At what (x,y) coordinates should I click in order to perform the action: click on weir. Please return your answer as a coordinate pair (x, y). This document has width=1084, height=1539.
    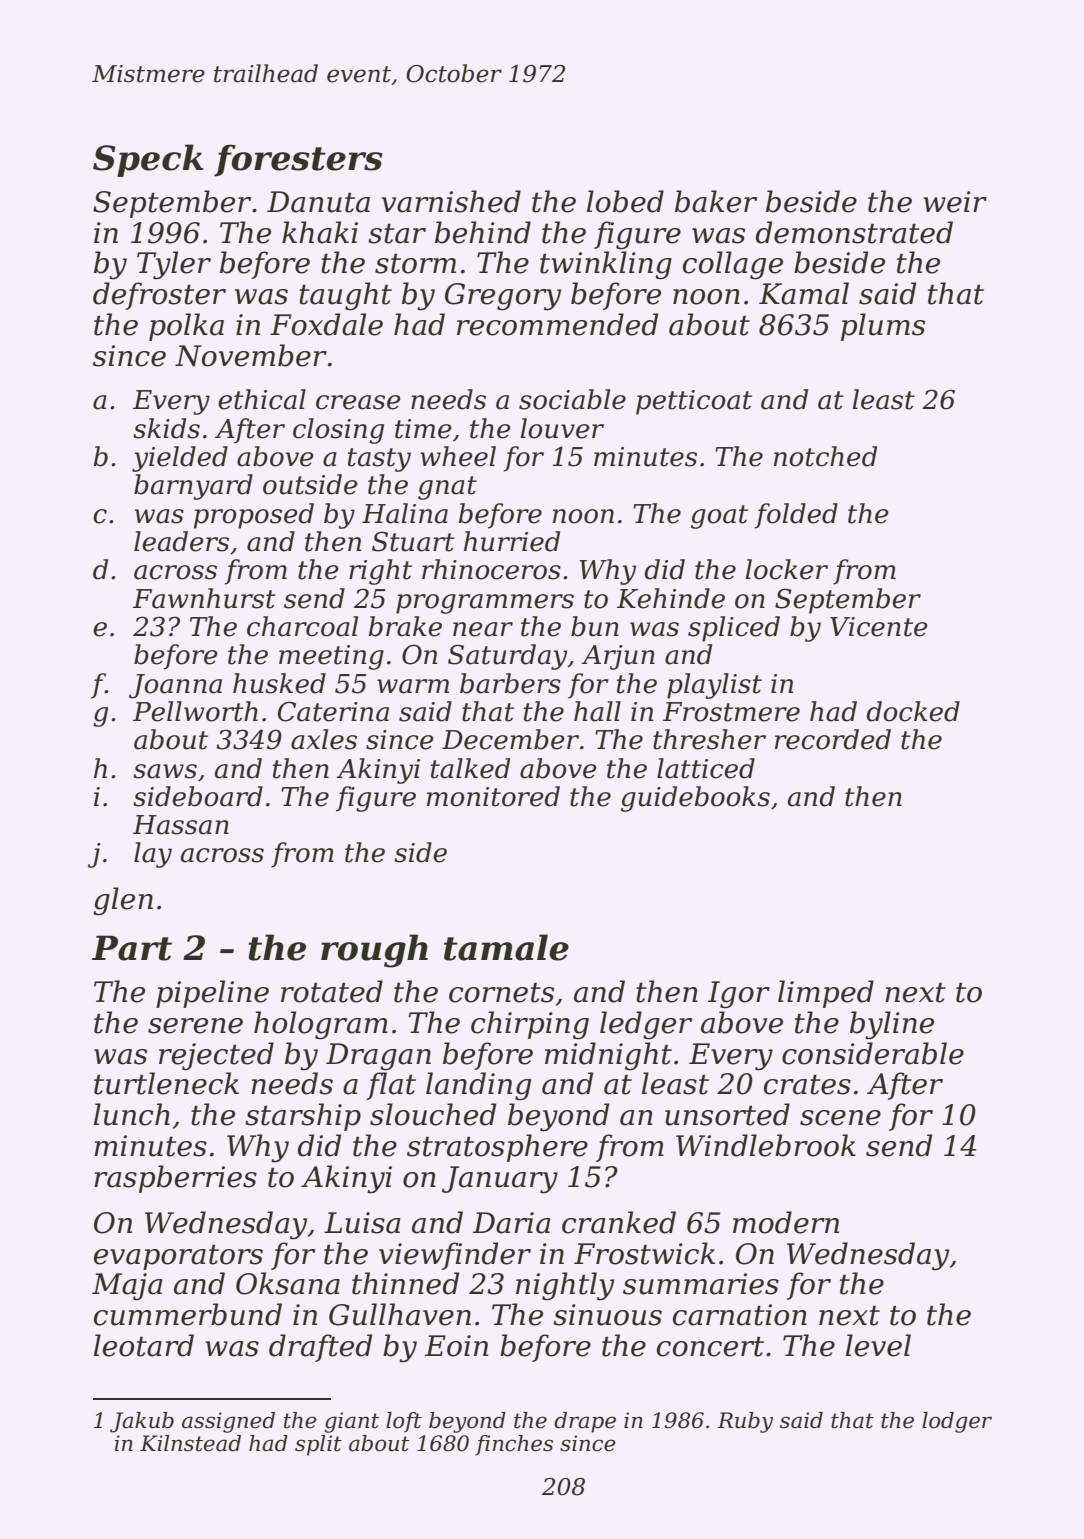
    Looking at the image, I should click on (955, 202).
